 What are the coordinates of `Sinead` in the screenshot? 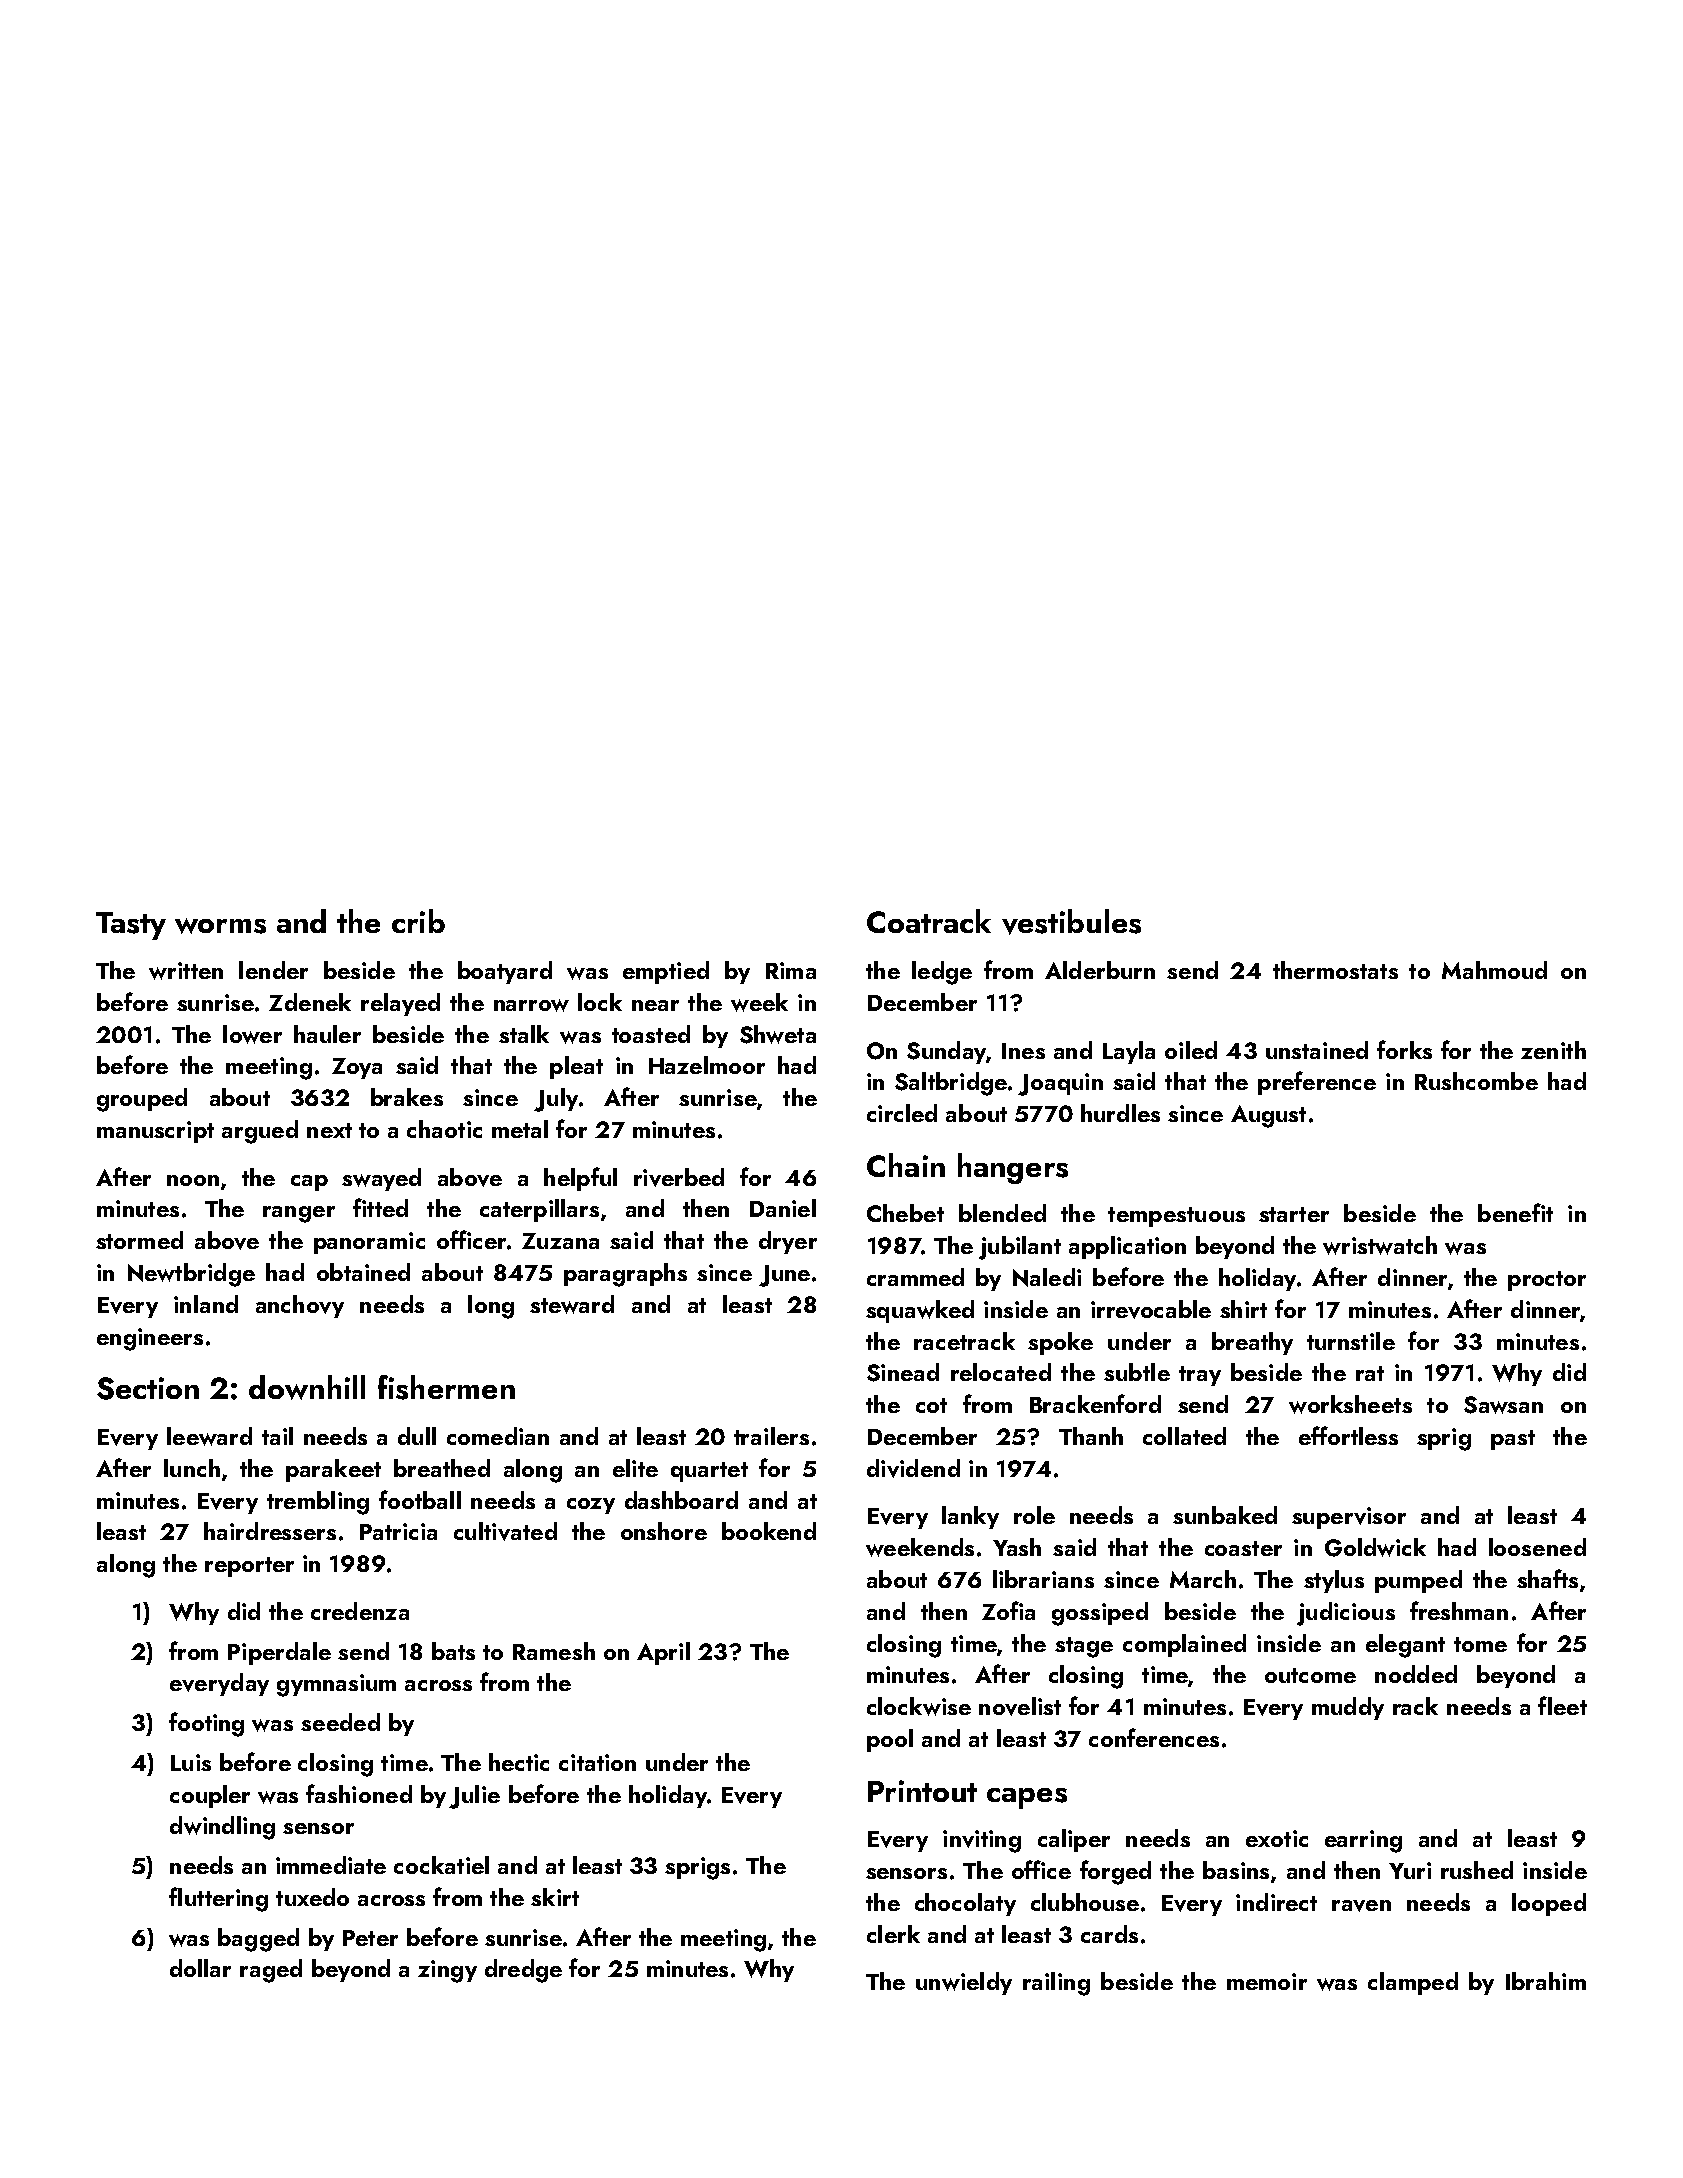 It's located at (903, 1372).
